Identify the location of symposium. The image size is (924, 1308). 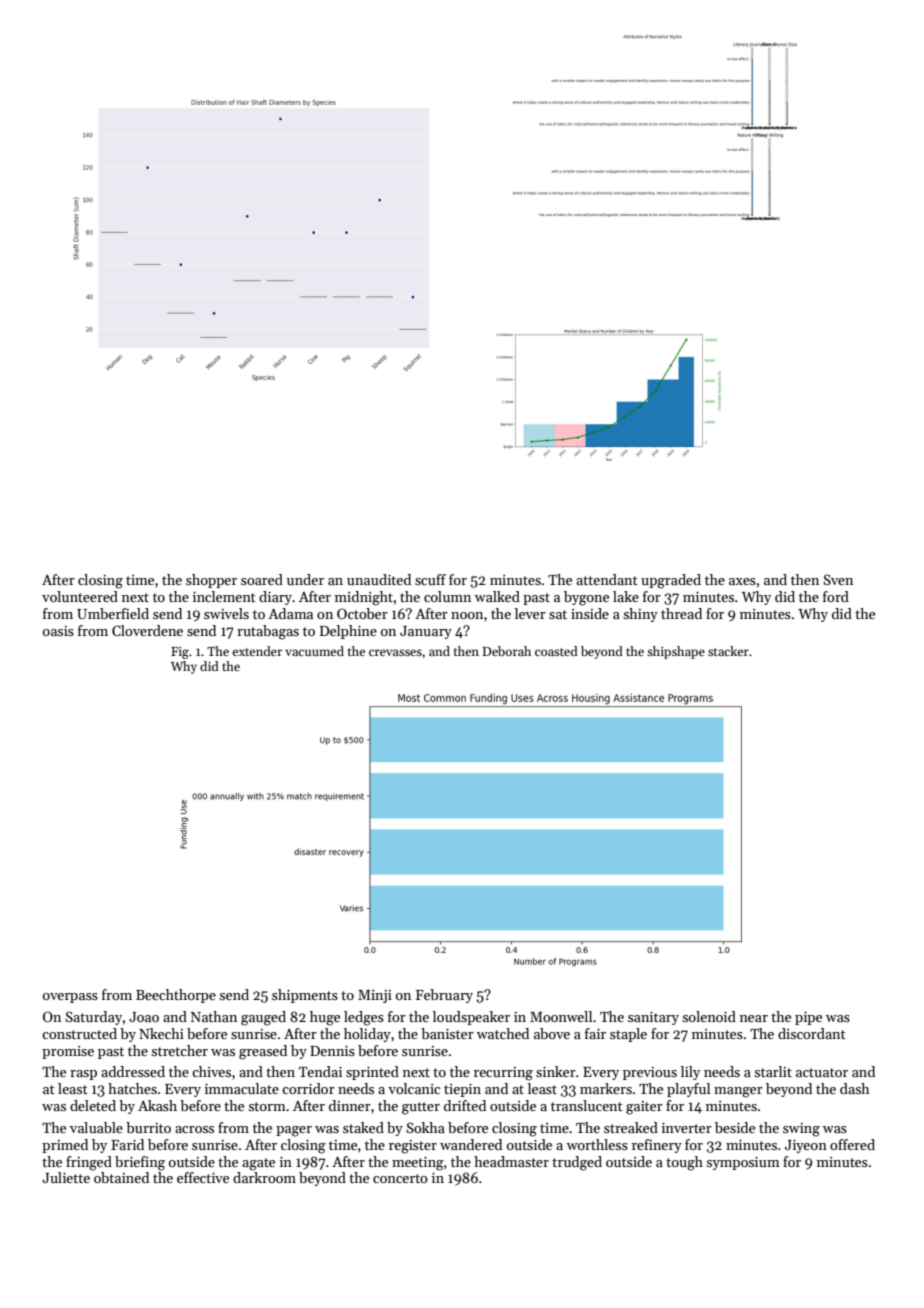
(743, 1163).
